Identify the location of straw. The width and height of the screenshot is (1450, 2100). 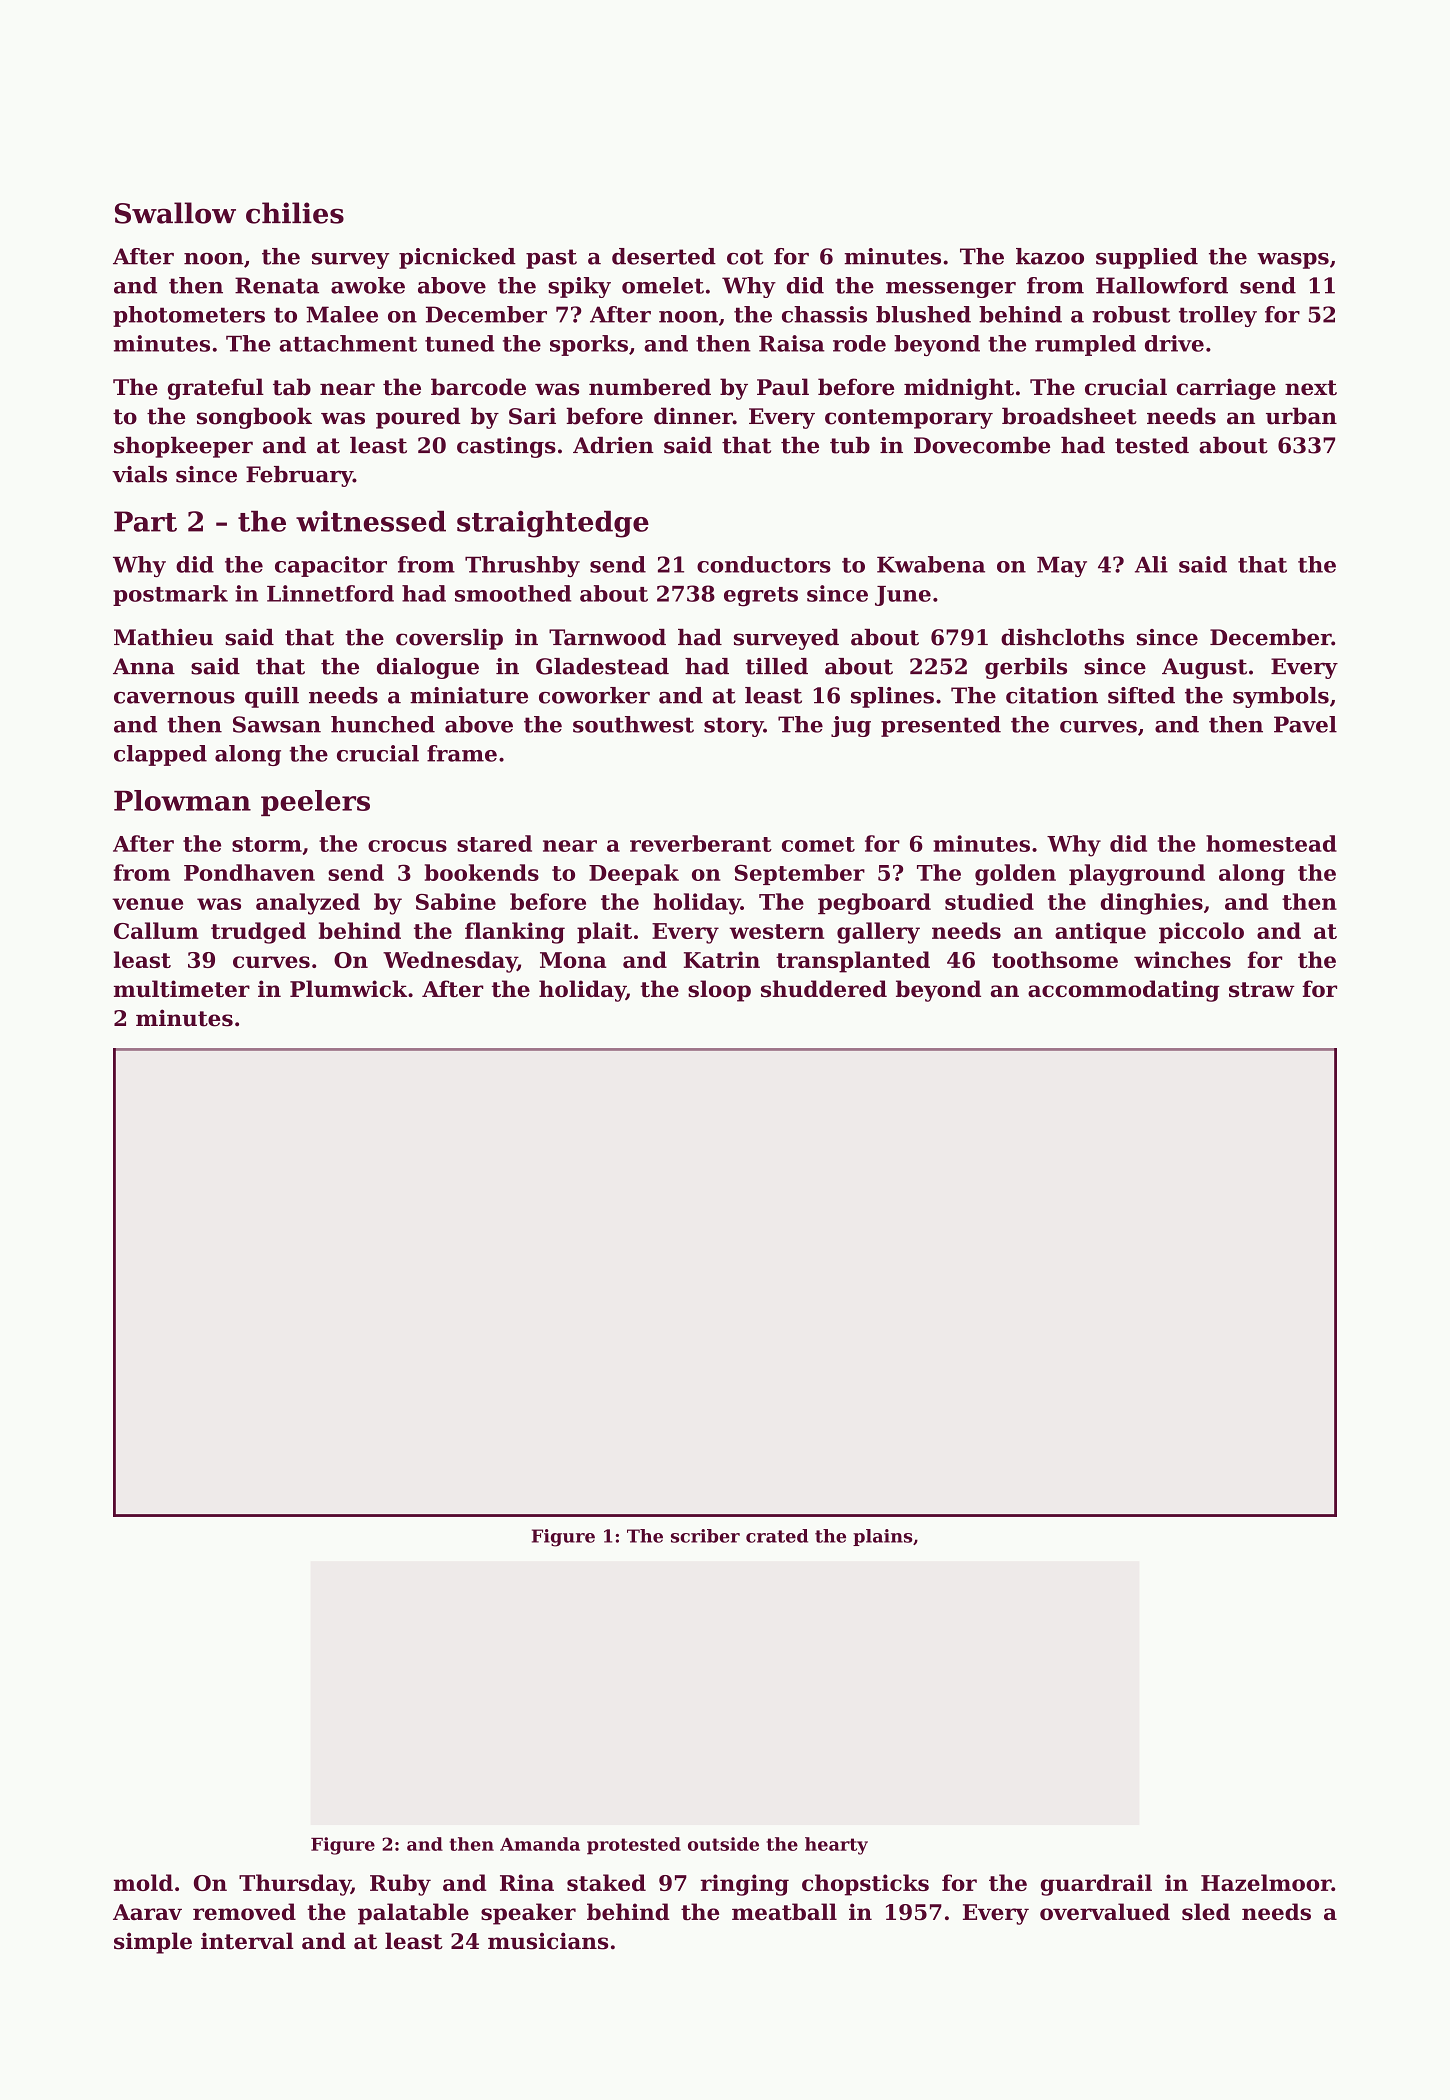
(1262, 989).
